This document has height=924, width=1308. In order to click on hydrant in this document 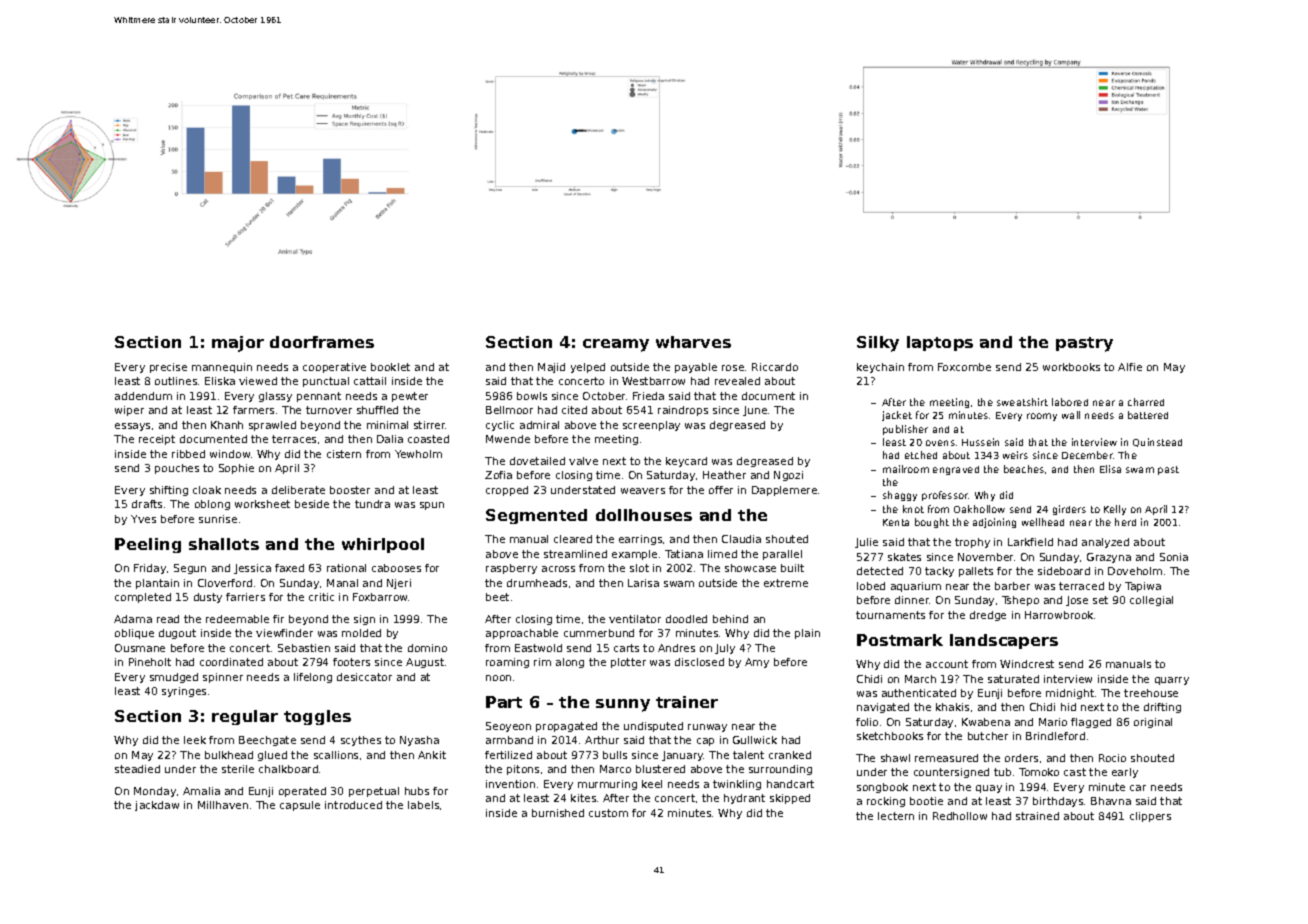, I will do `click(744, 799)`.
